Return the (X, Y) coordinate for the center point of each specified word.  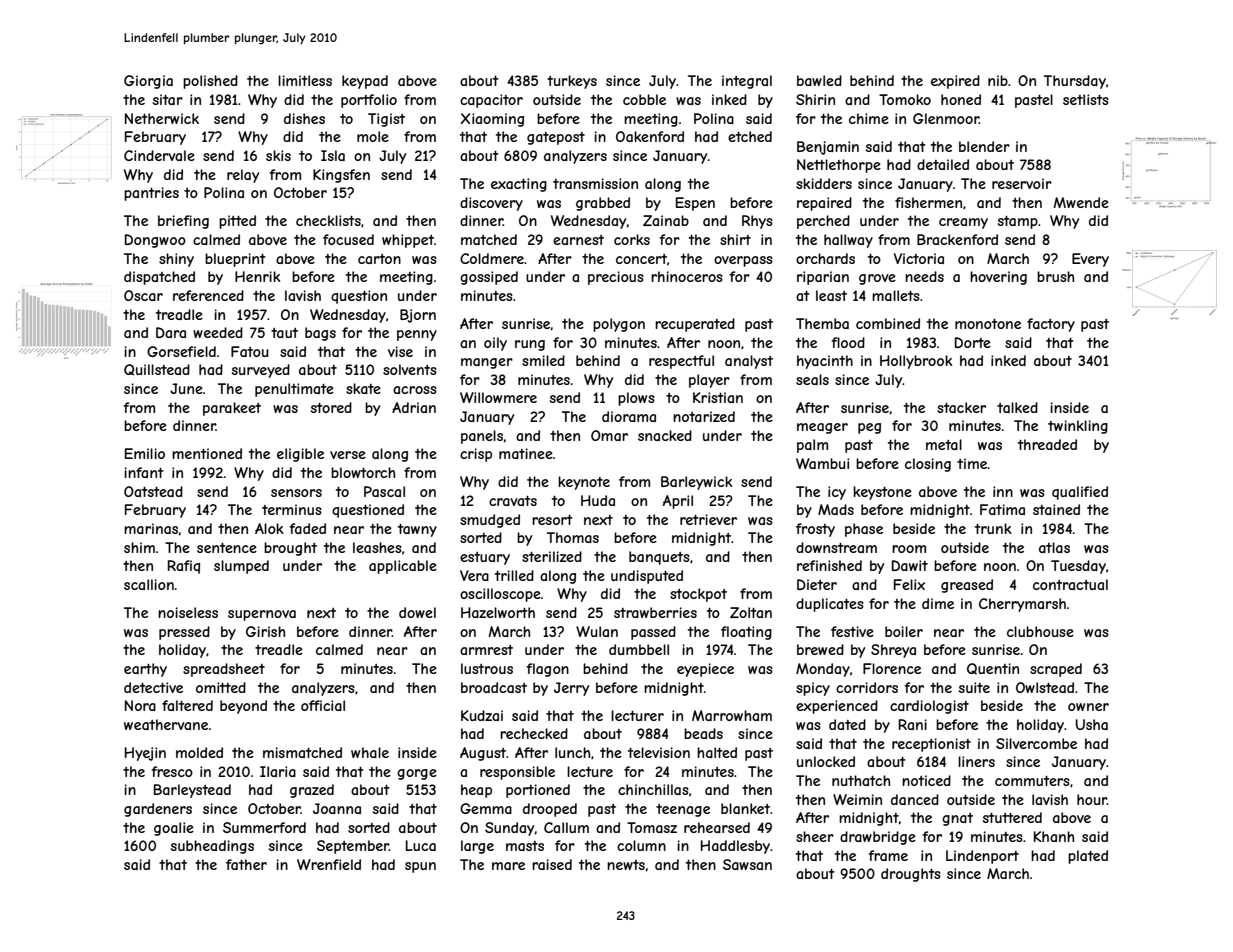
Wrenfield (329, 864)
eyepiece (705, 670)
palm (812, 446)
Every (1090, 260)
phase (864, 530)
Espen (695, 204)
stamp (1018, 222)
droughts (911, 875)
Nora (140, 705)
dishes (304, 118)
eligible (300, 455)
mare (508, 866)
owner (1088, 707)
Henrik (258, 276)
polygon (619, 325)
